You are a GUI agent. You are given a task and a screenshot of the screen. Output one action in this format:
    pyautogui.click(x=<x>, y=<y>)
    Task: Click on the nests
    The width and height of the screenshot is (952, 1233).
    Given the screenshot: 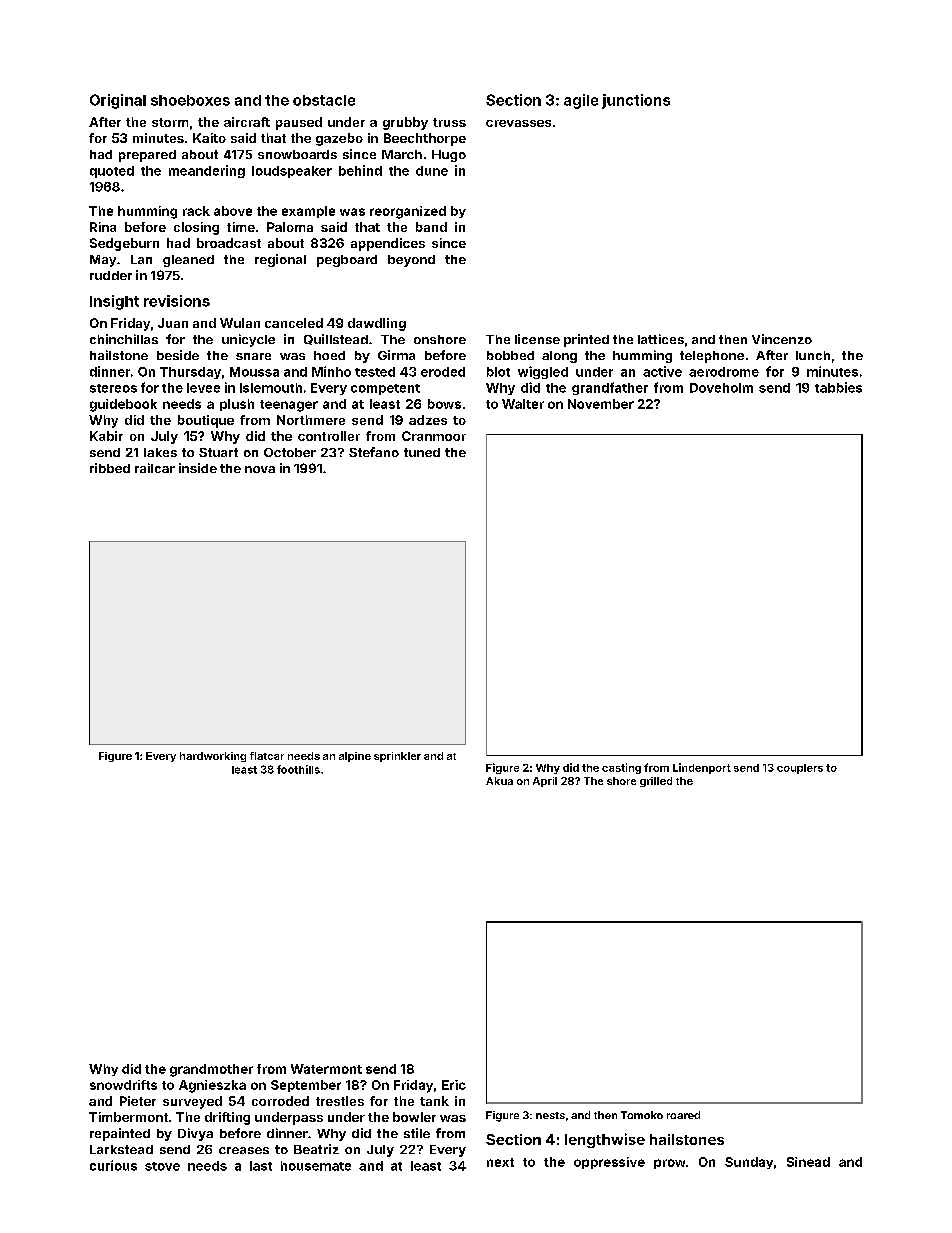 What is the action you would take?
    pyautogui.click(x=550, y=1115)
